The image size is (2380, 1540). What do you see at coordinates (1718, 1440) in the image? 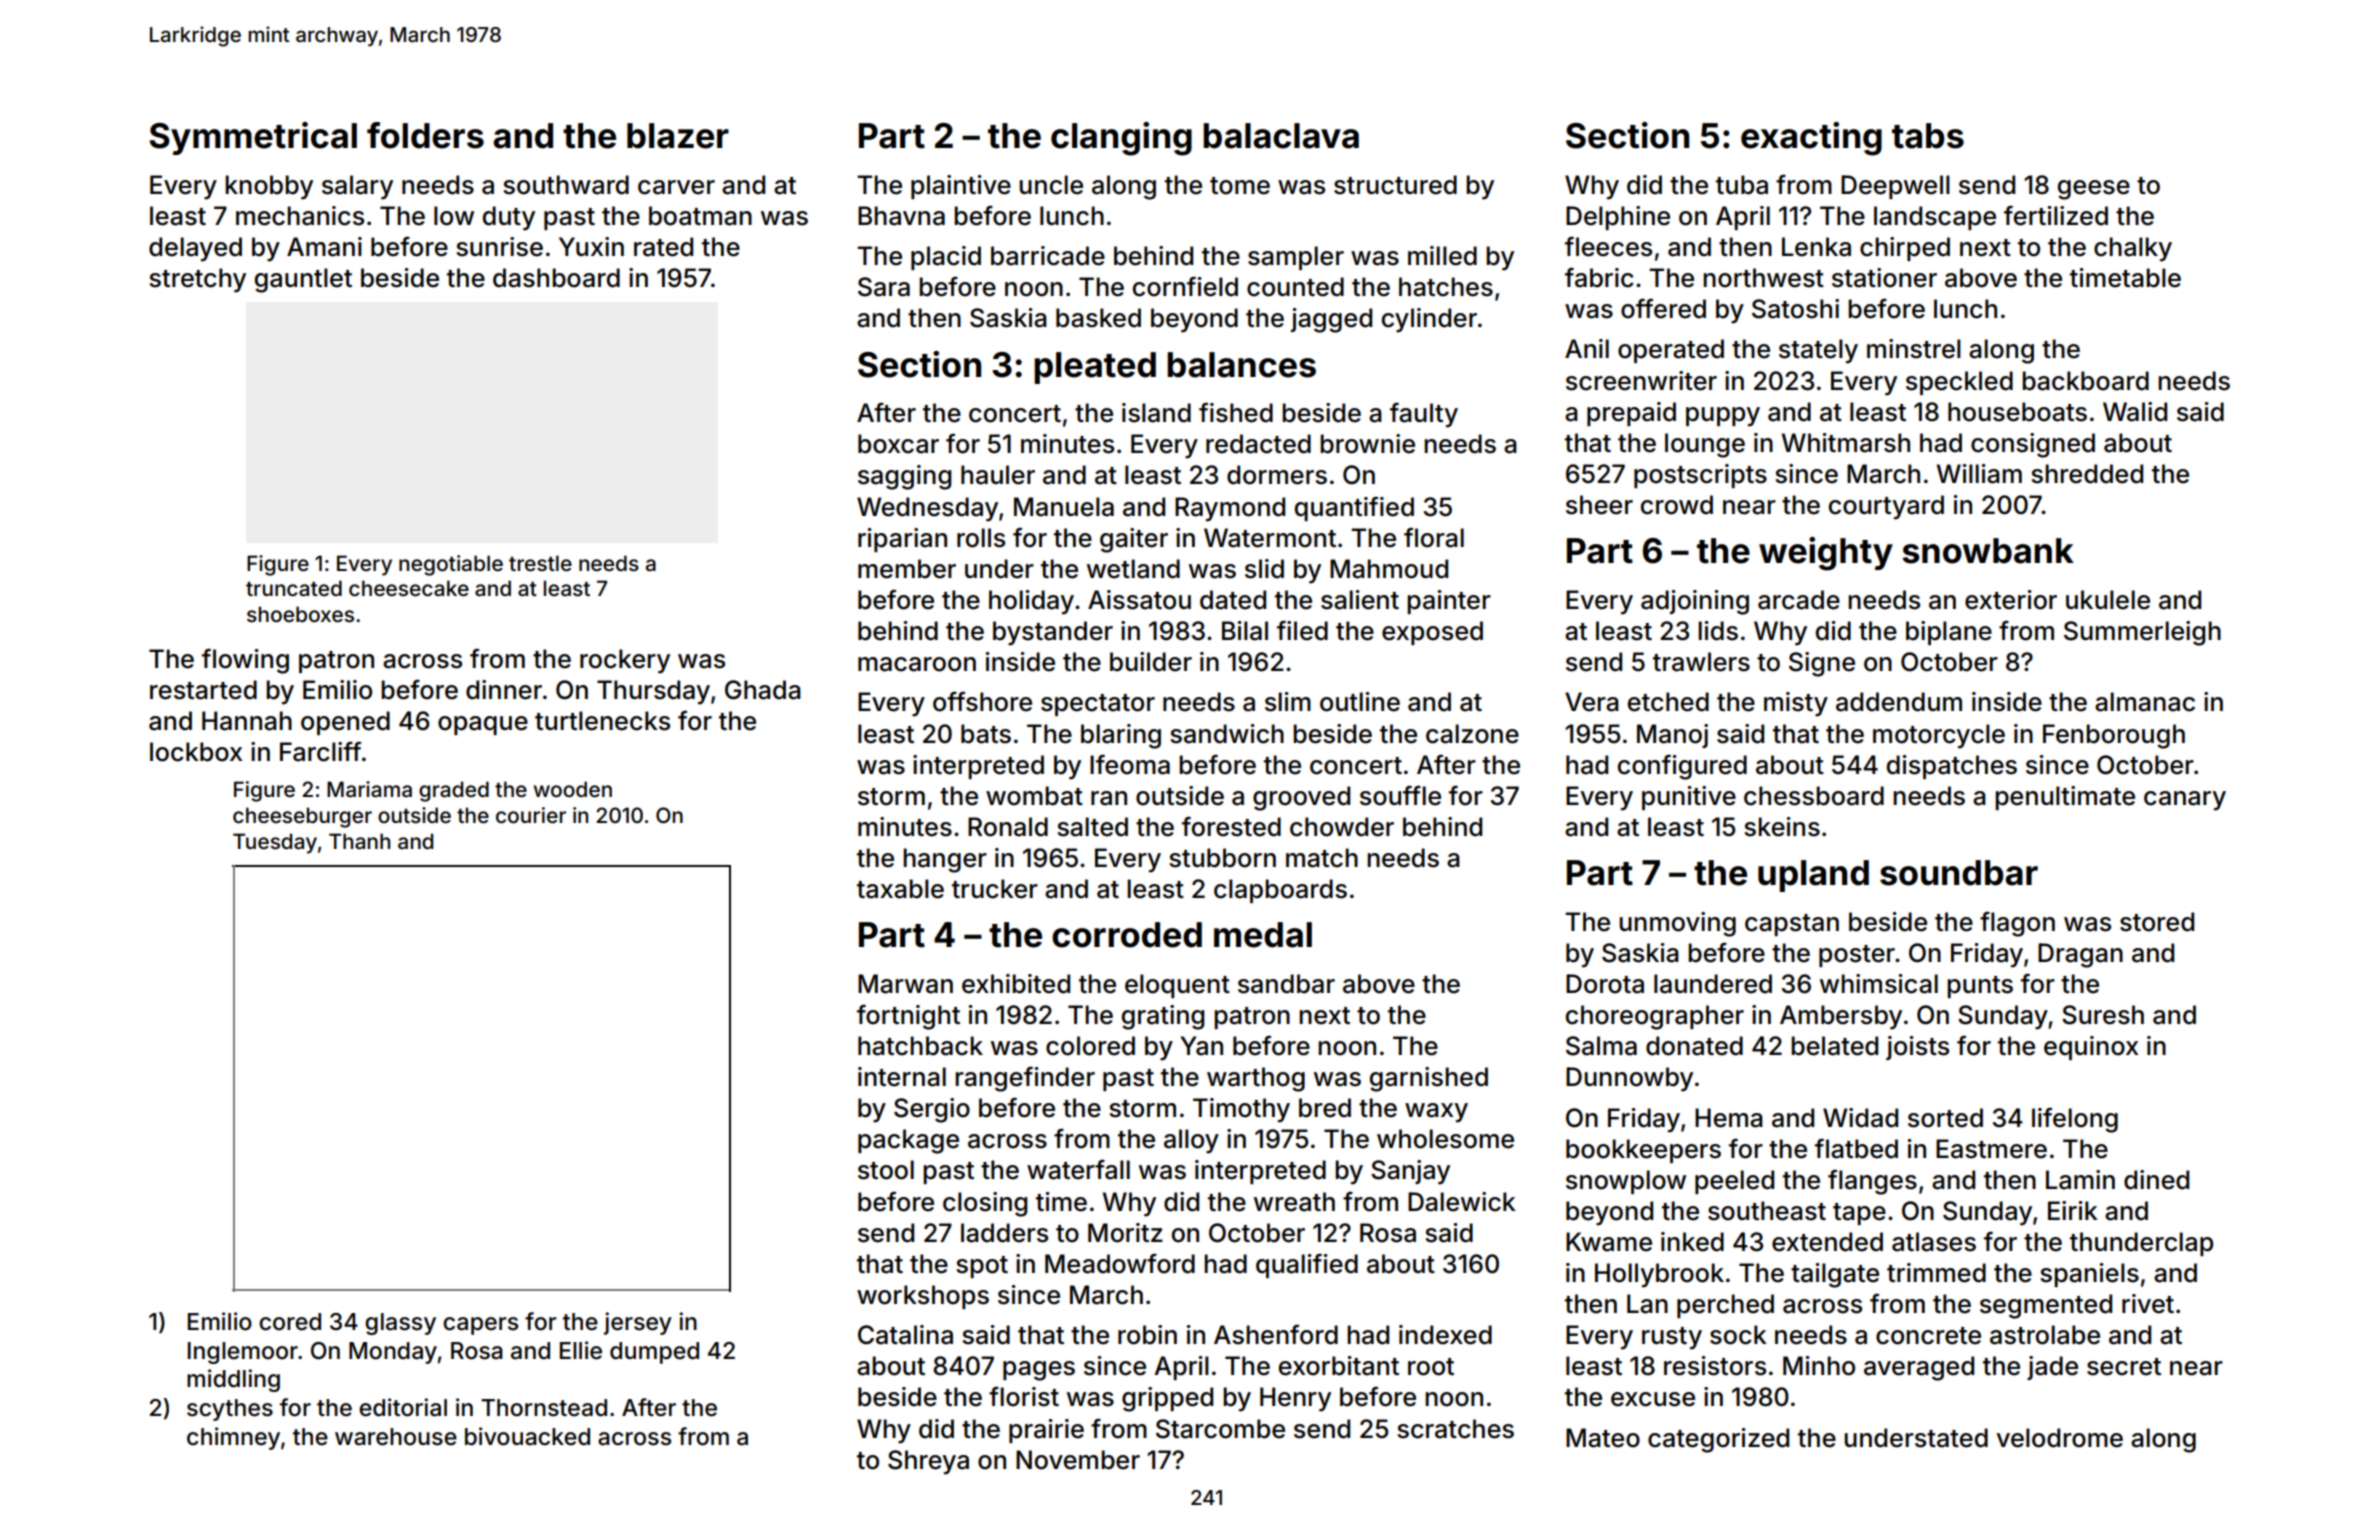
I see `categorized` at bounding box center [1718, 1440].
